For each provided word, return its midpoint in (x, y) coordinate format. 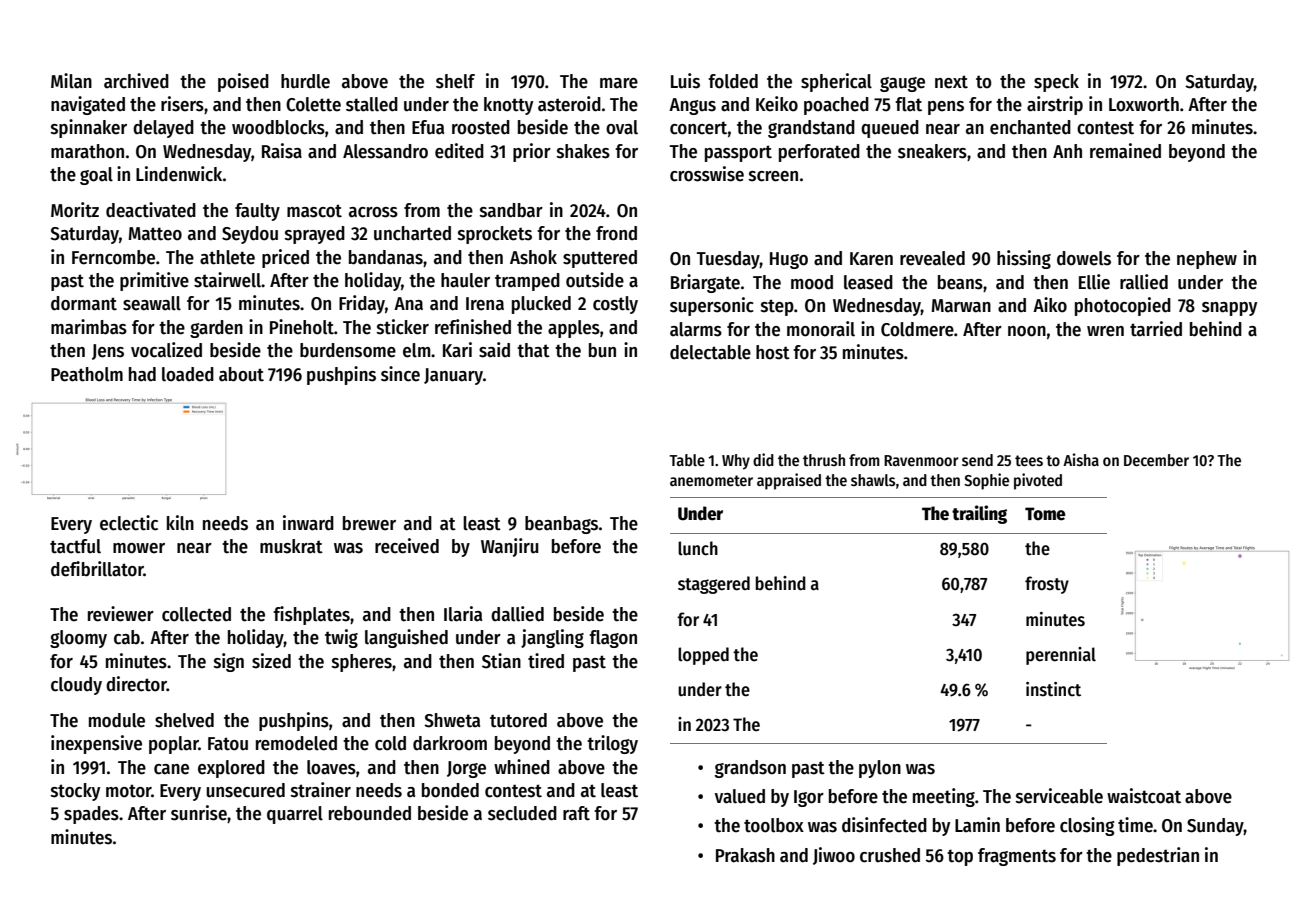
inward (308, 523)
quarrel (295, 815)
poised (243, 82)
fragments (1017, 857)
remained (1125, 151)
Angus (692, 106)
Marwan (961, 306)
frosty (1047, 585)
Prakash (745, 855)
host (773, 352)
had (142, 374)
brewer (369, 523)
